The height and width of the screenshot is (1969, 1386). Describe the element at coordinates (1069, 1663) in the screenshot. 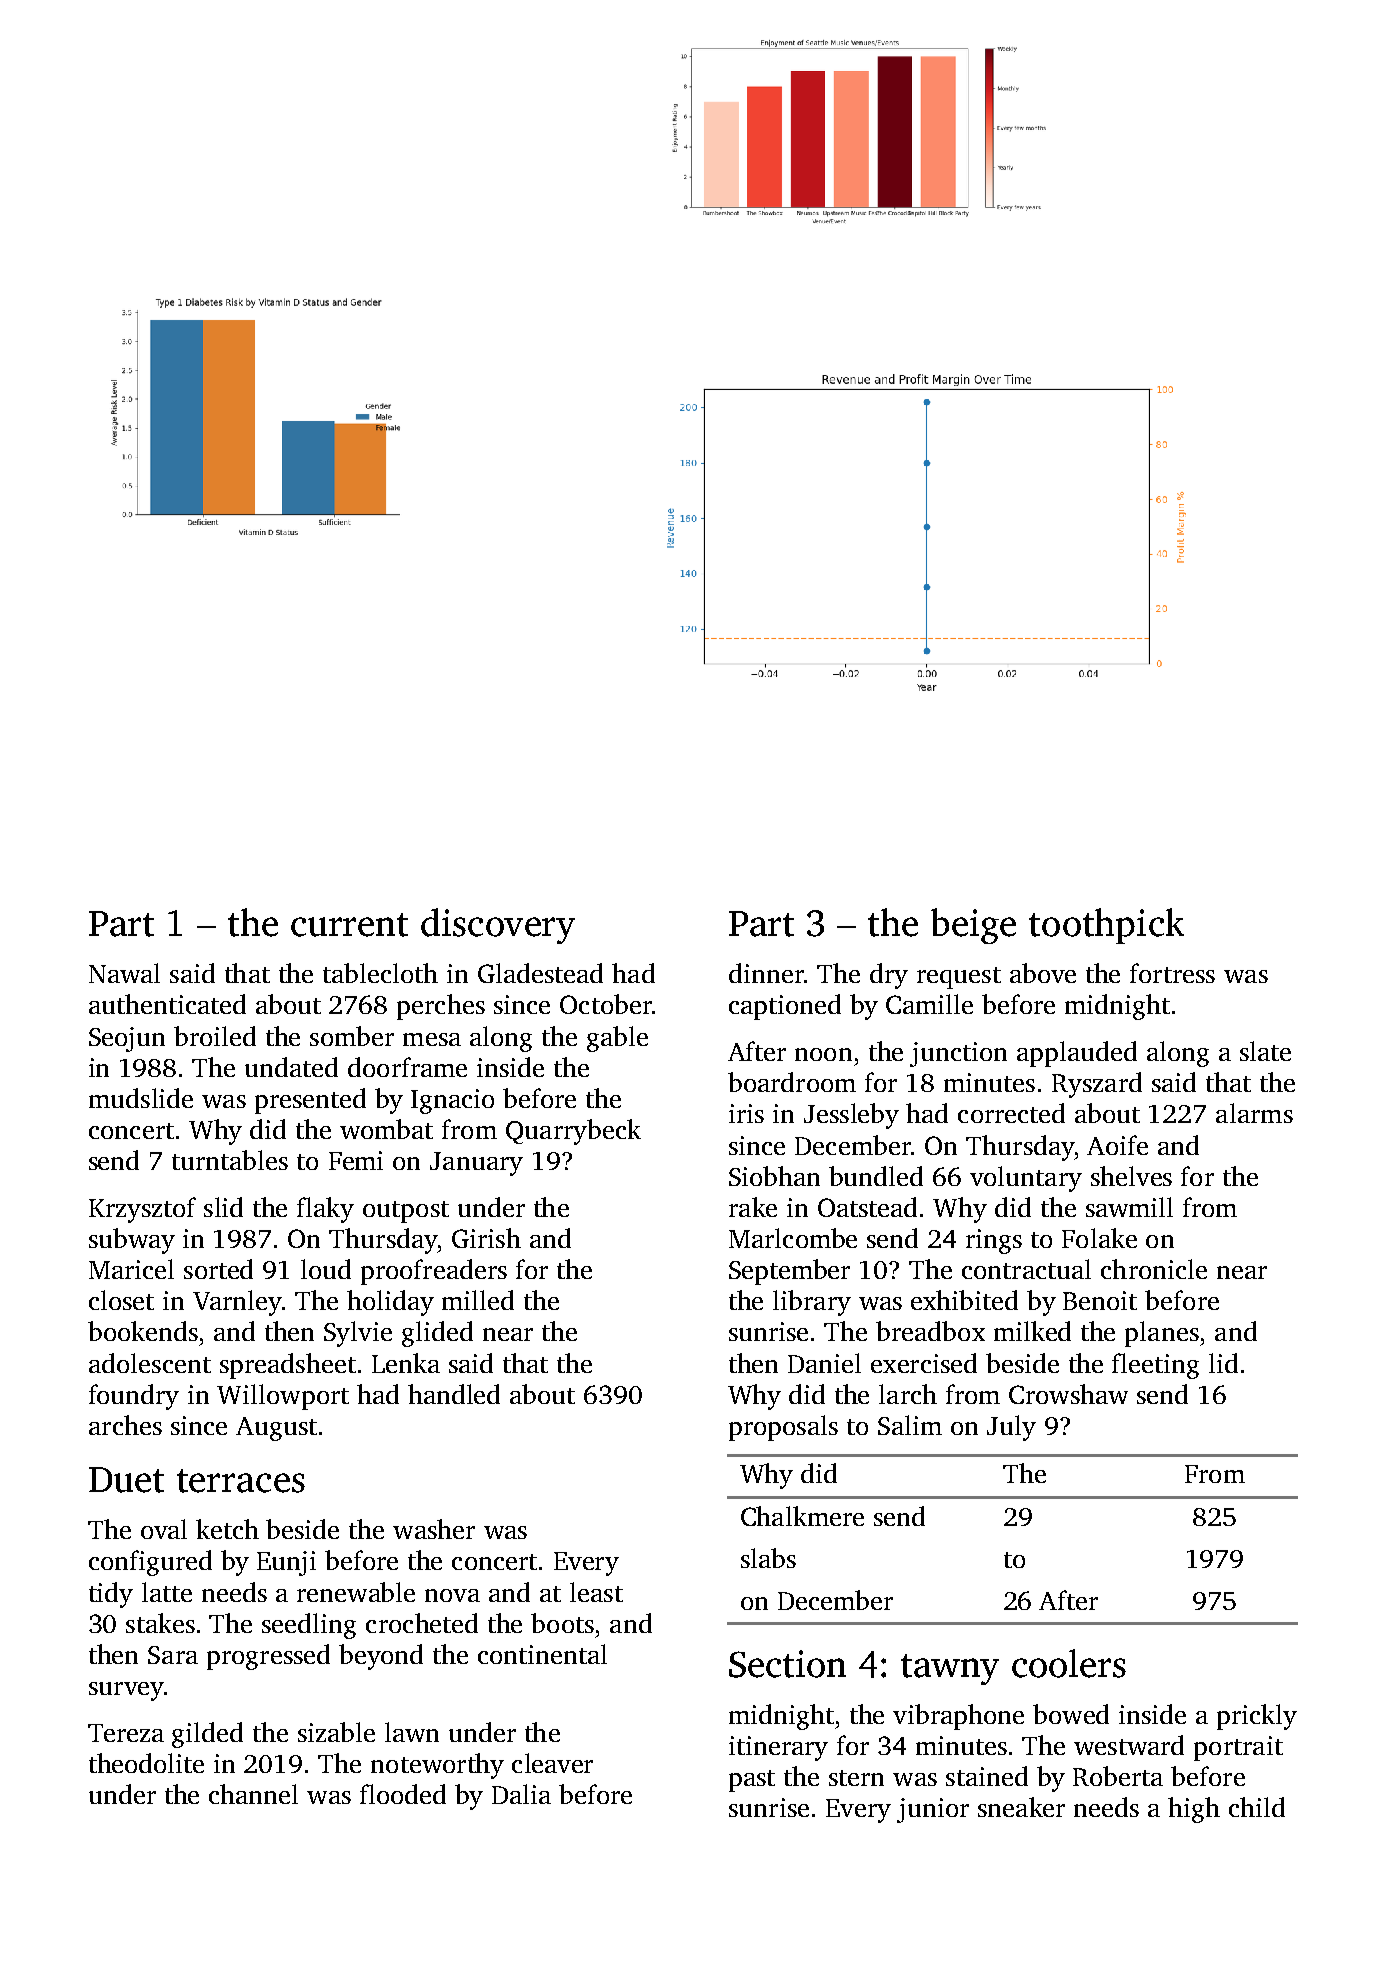

I see `coolers` at that location.
